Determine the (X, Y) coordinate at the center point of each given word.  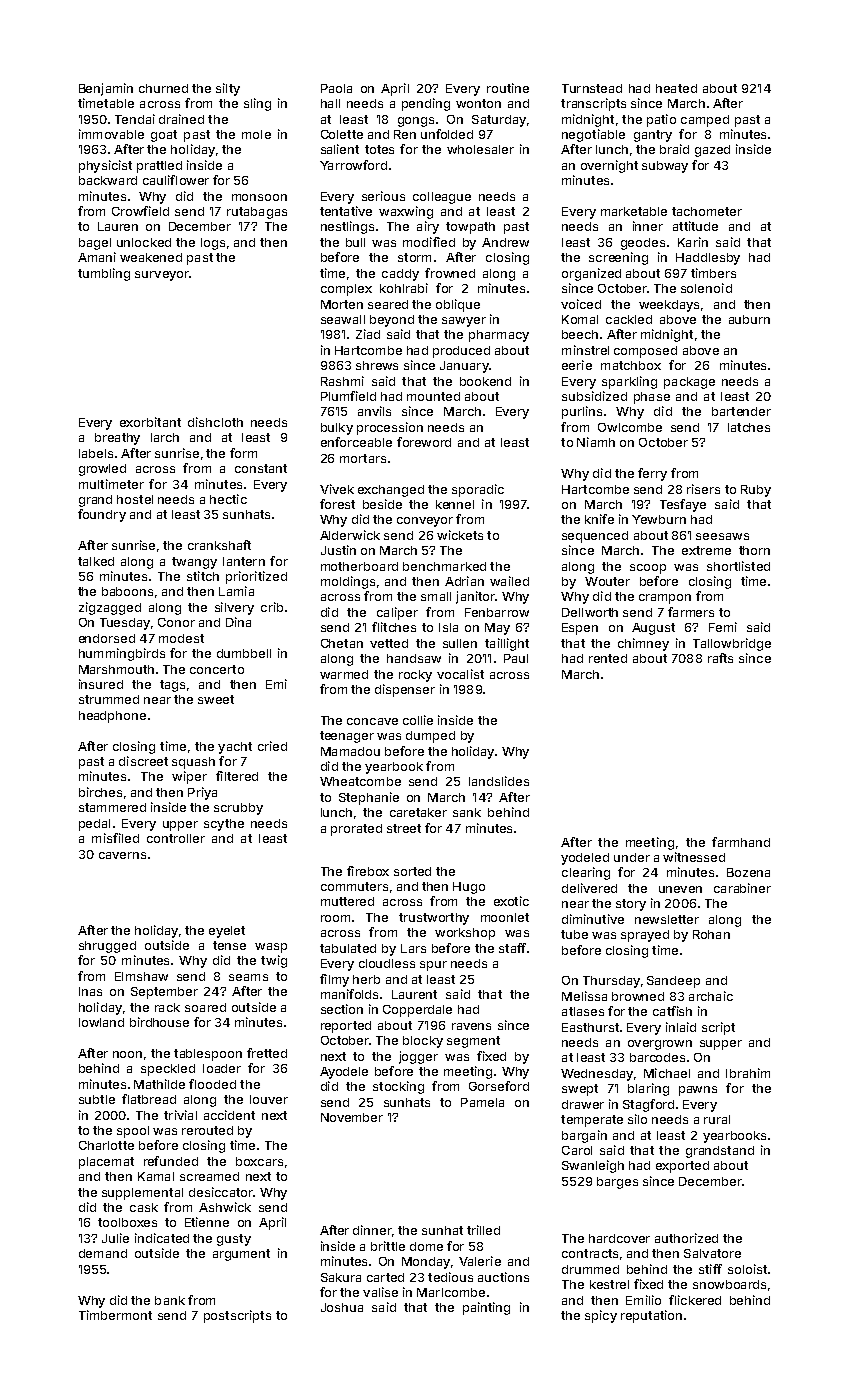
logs (213, 244)
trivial (180, 1115)
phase (652, 398)
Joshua (342, 1307)
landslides (499, 781)
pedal (94, 825)
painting (486, 1308)
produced (461, 352)
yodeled (585, 859)
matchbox (631, 365)
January (464, 367)
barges (617, 1183)
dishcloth (215, 422)
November (352, 1117)
